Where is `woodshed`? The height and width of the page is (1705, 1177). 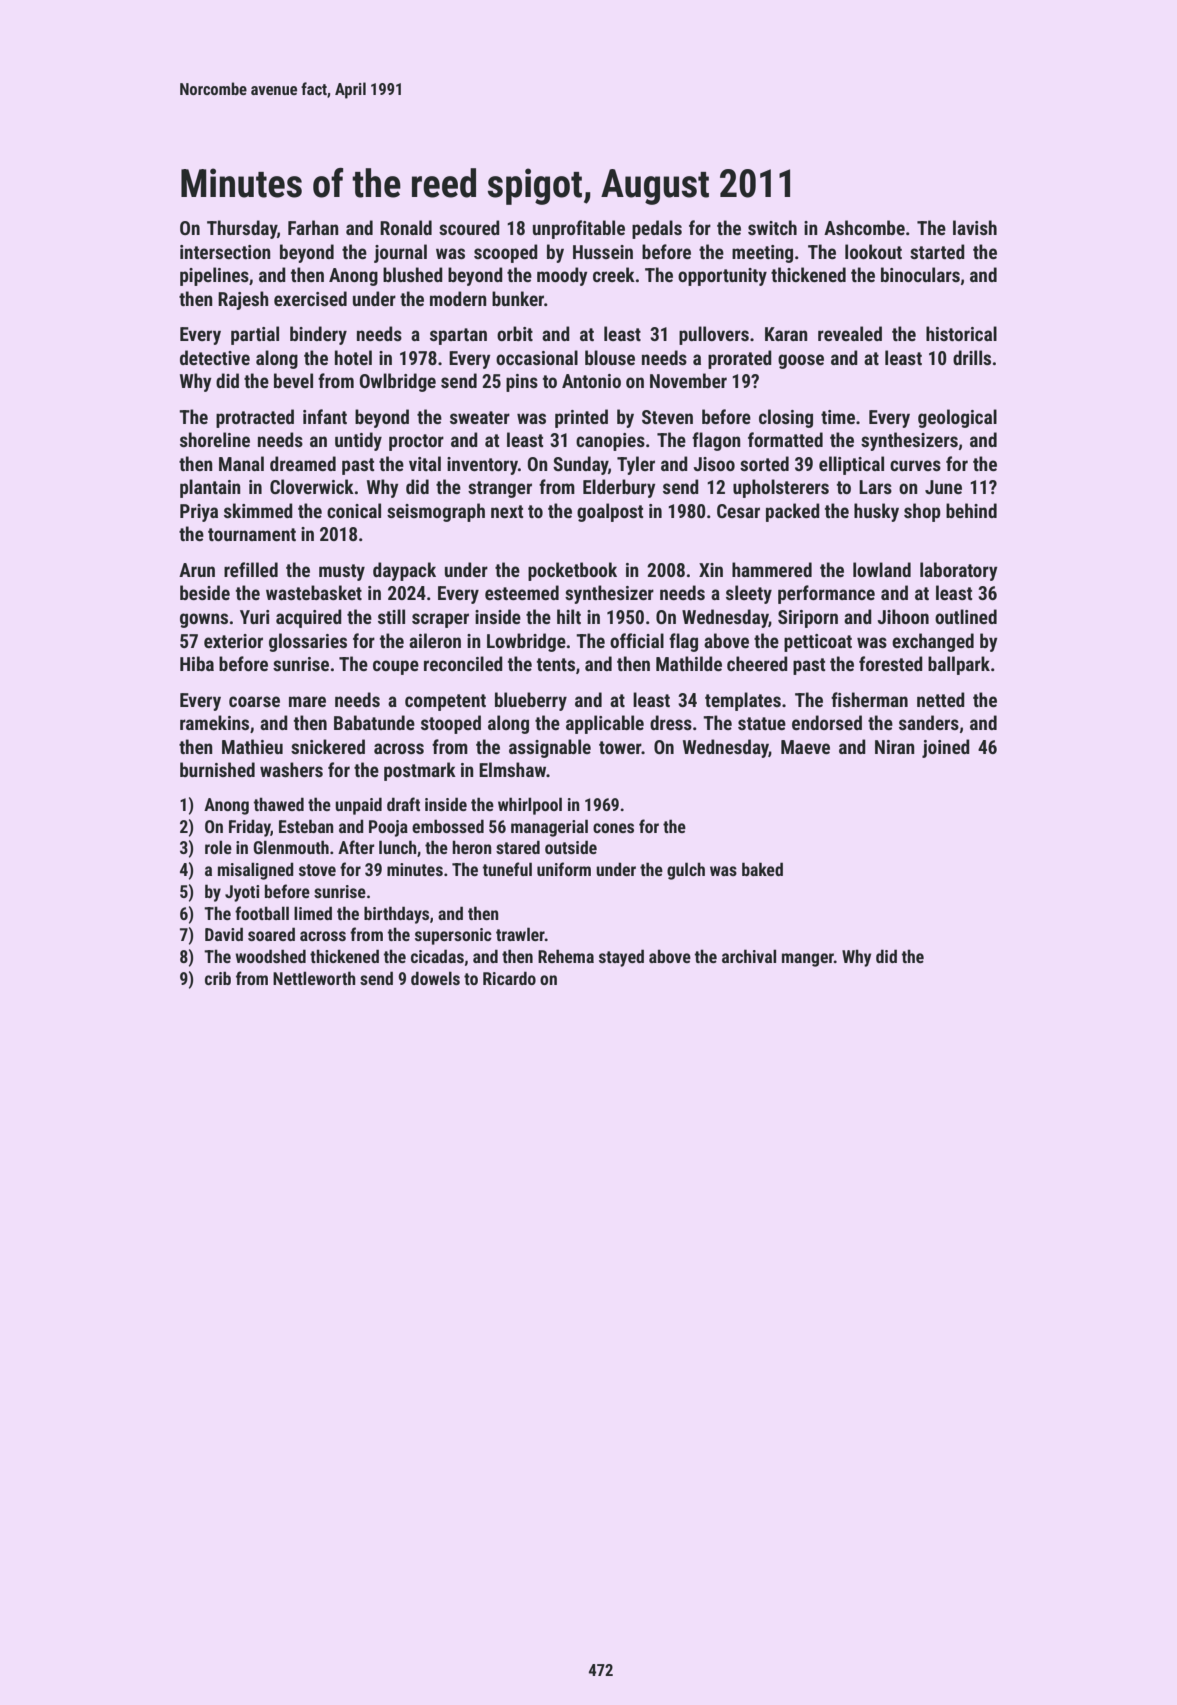 woodshed is located at coordinates (270, 956).
